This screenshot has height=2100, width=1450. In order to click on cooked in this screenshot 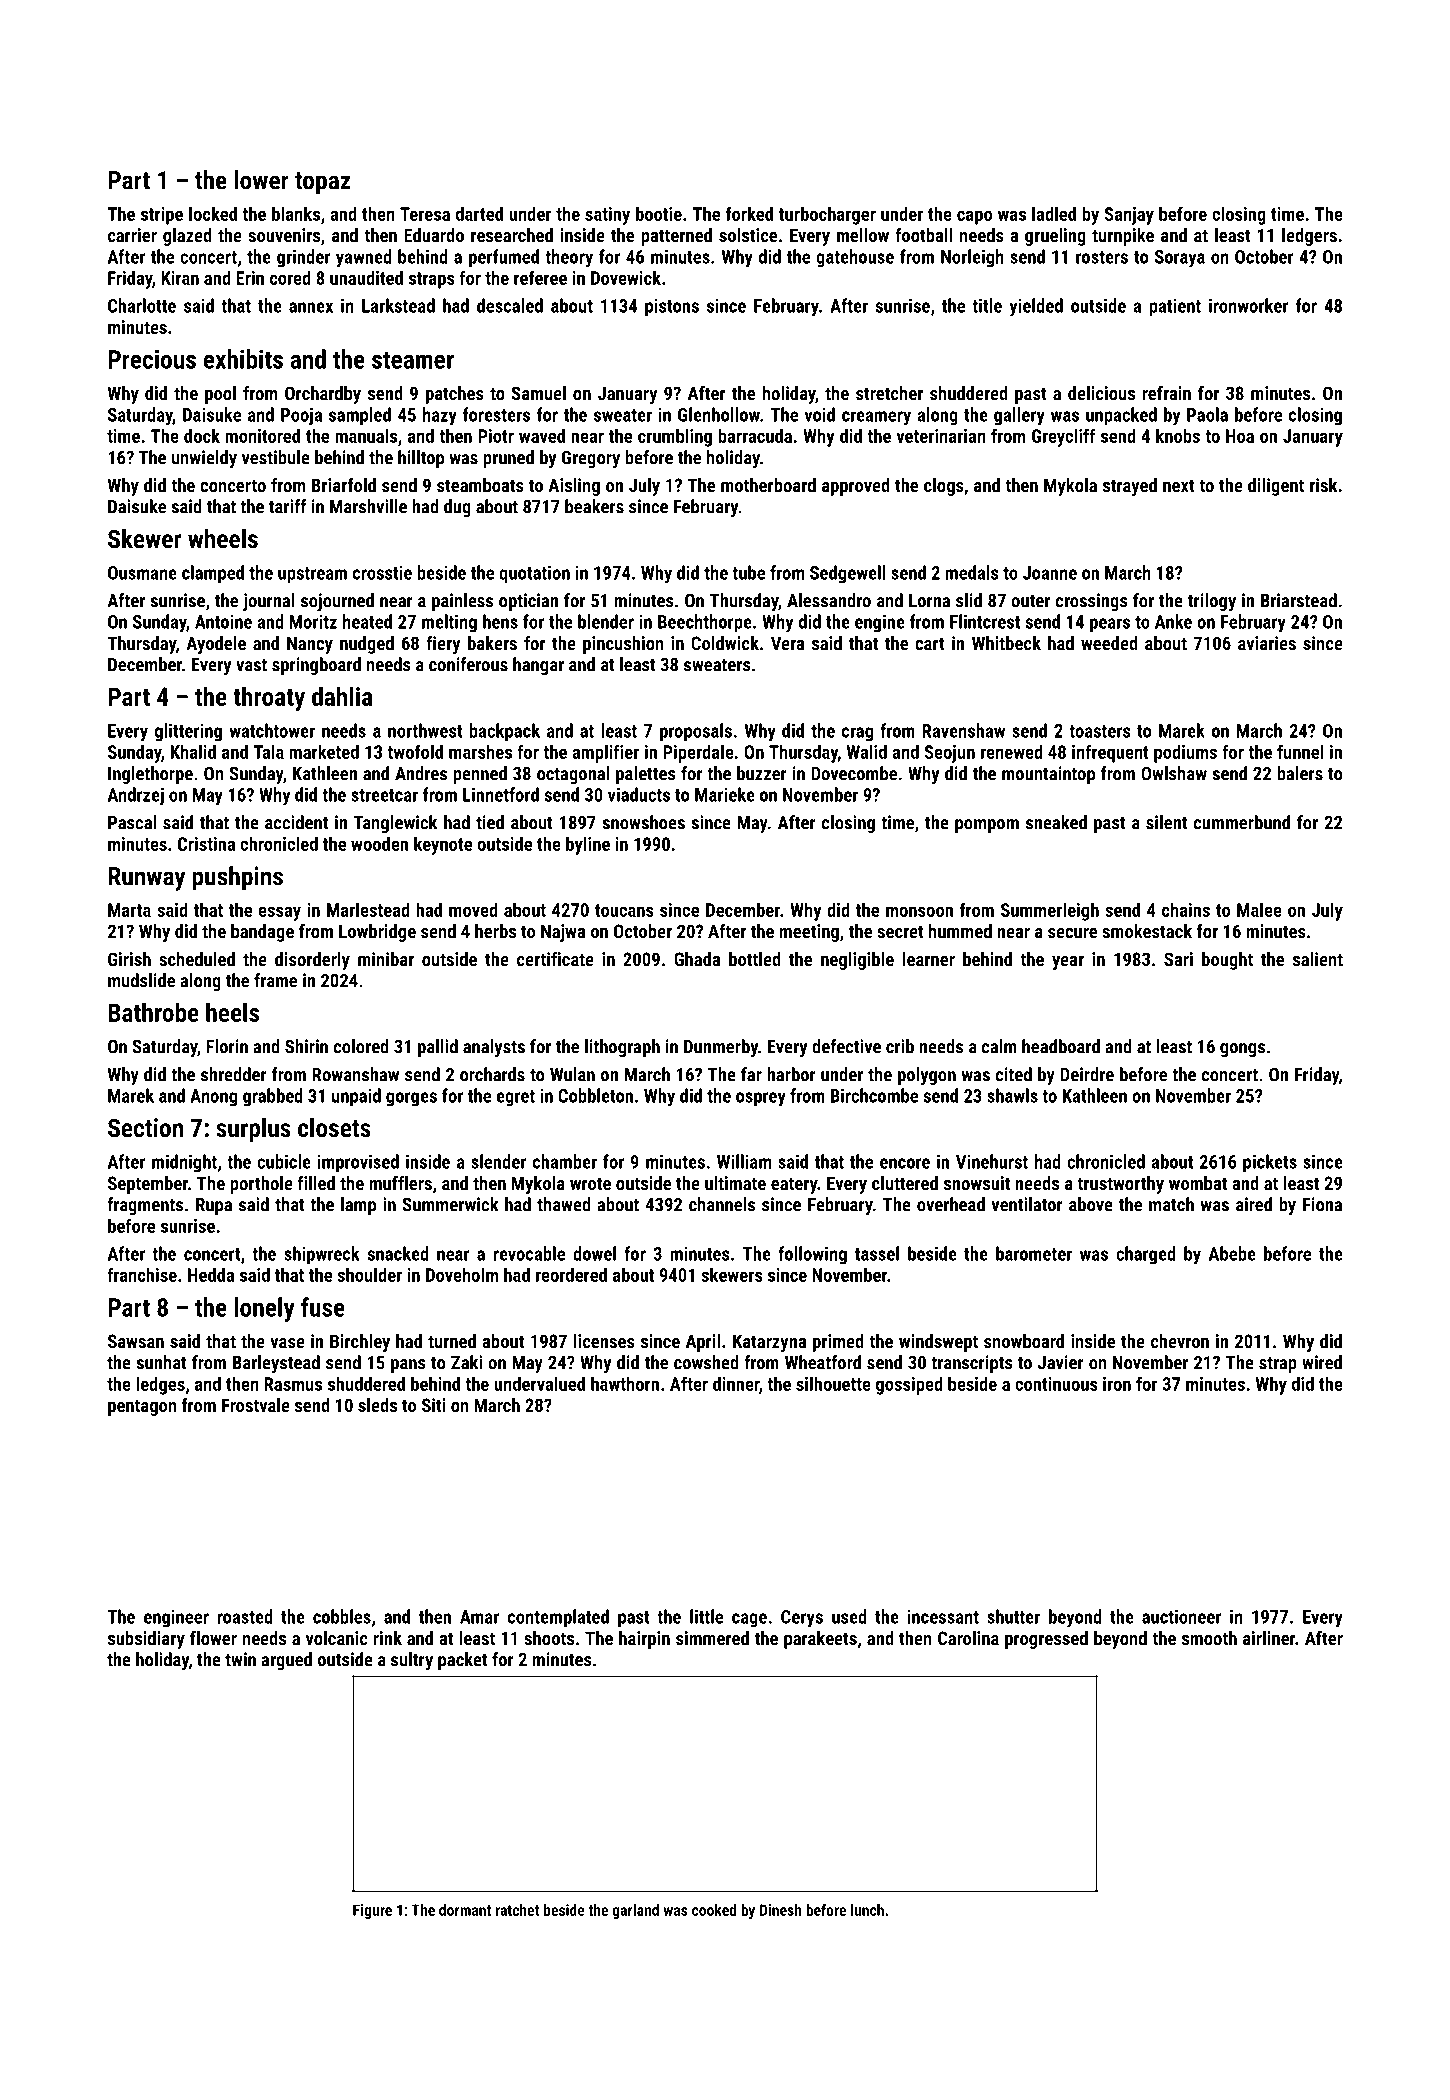, I will do `click(714, 1910)`.
